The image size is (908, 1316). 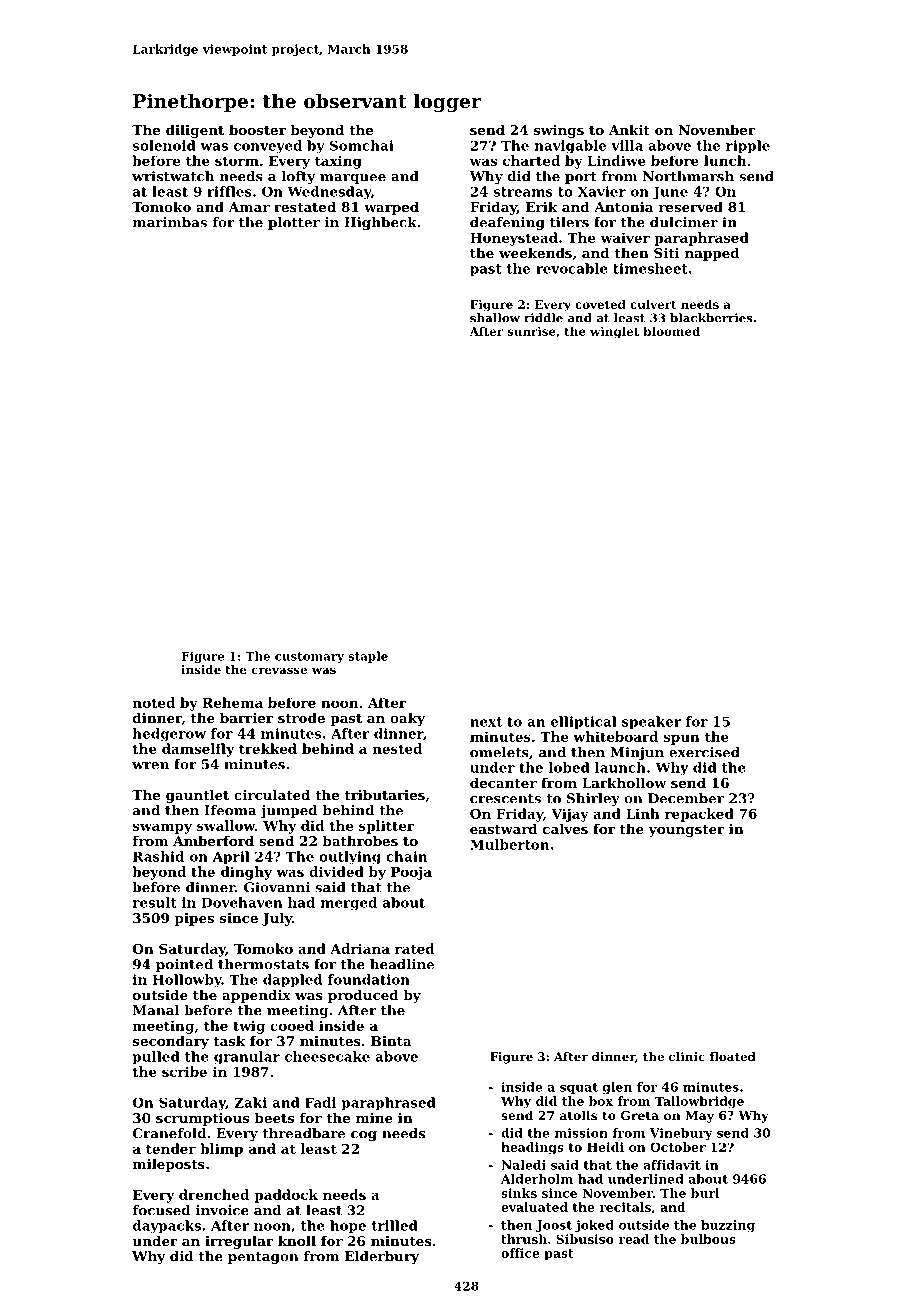 What do you see at coordinates (391, 208) in the screenshot?
I see `warped` at bounding box center [391, 208].
